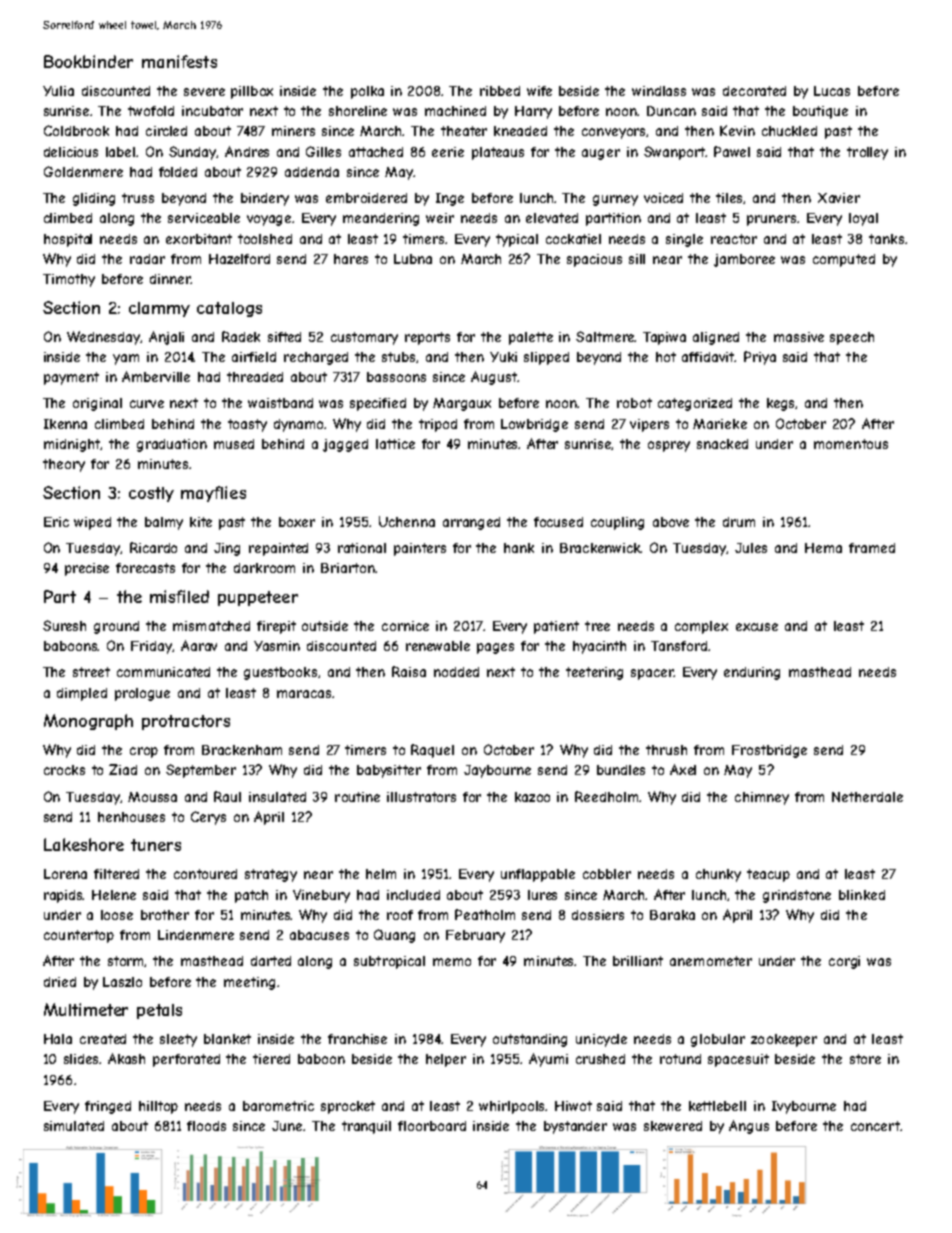 The image size is (952, 1233). Describe the element at coordinates (789, 131) in the screenshot. I see `chuckled` at that location.
